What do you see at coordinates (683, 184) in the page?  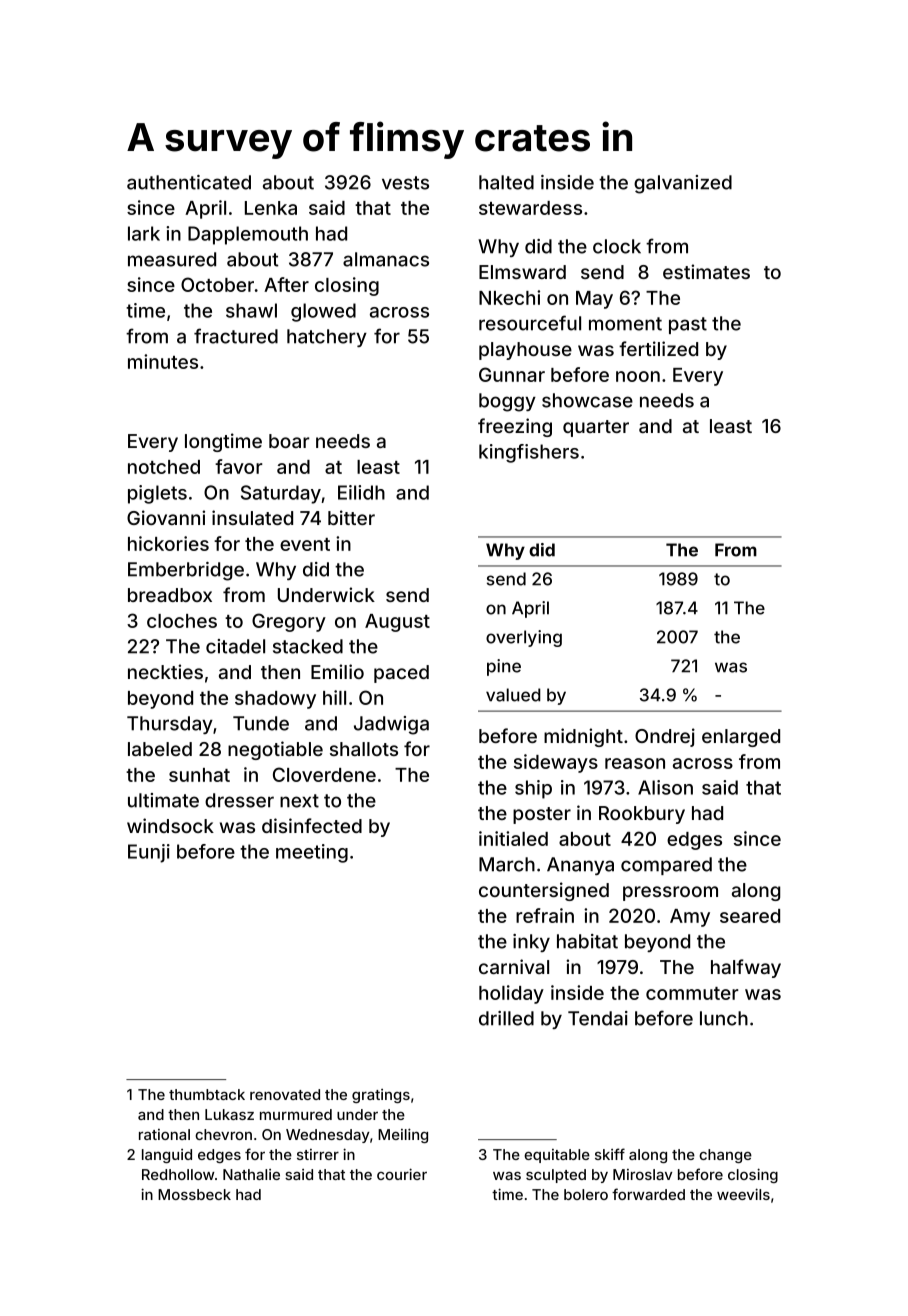 I see `galvanized` at bounding box center [683, 184].
